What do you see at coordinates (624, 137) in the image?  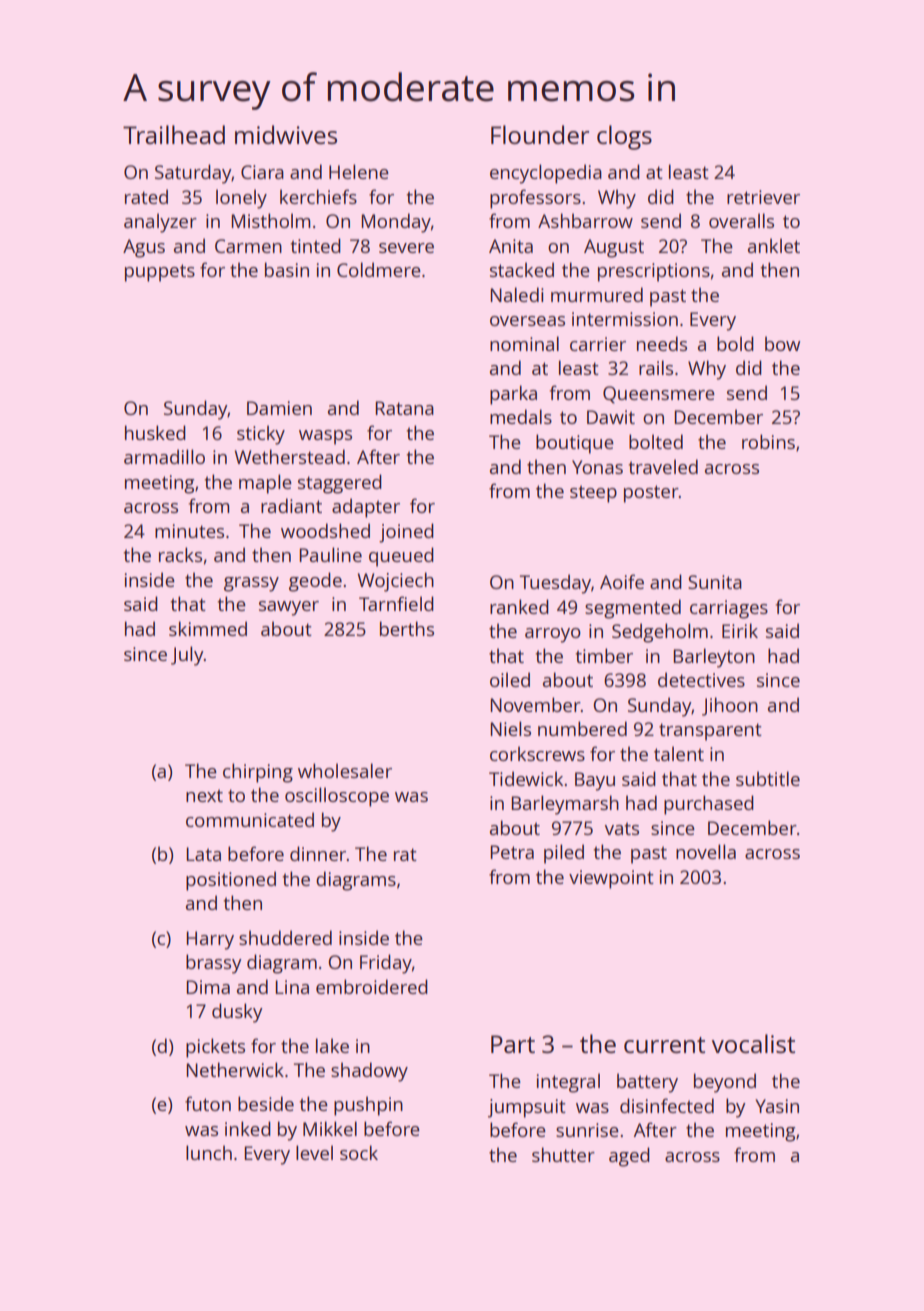 I see `clogs` at bounding box center [624, 137].
